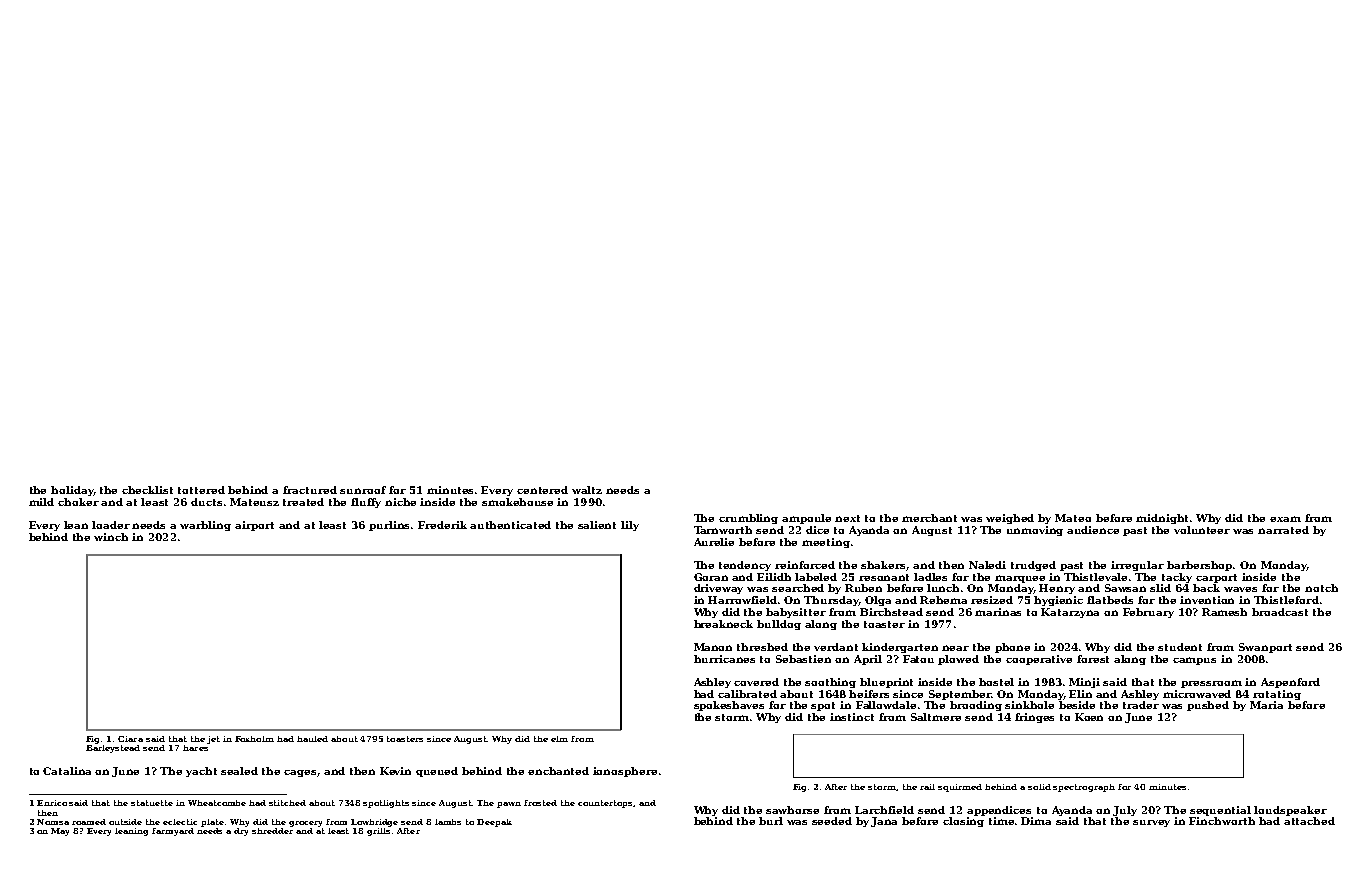 The image size is (1372, 887). Describe the element at coordinates (830, 683) in the screenshot. I see `soothing` at that location.
